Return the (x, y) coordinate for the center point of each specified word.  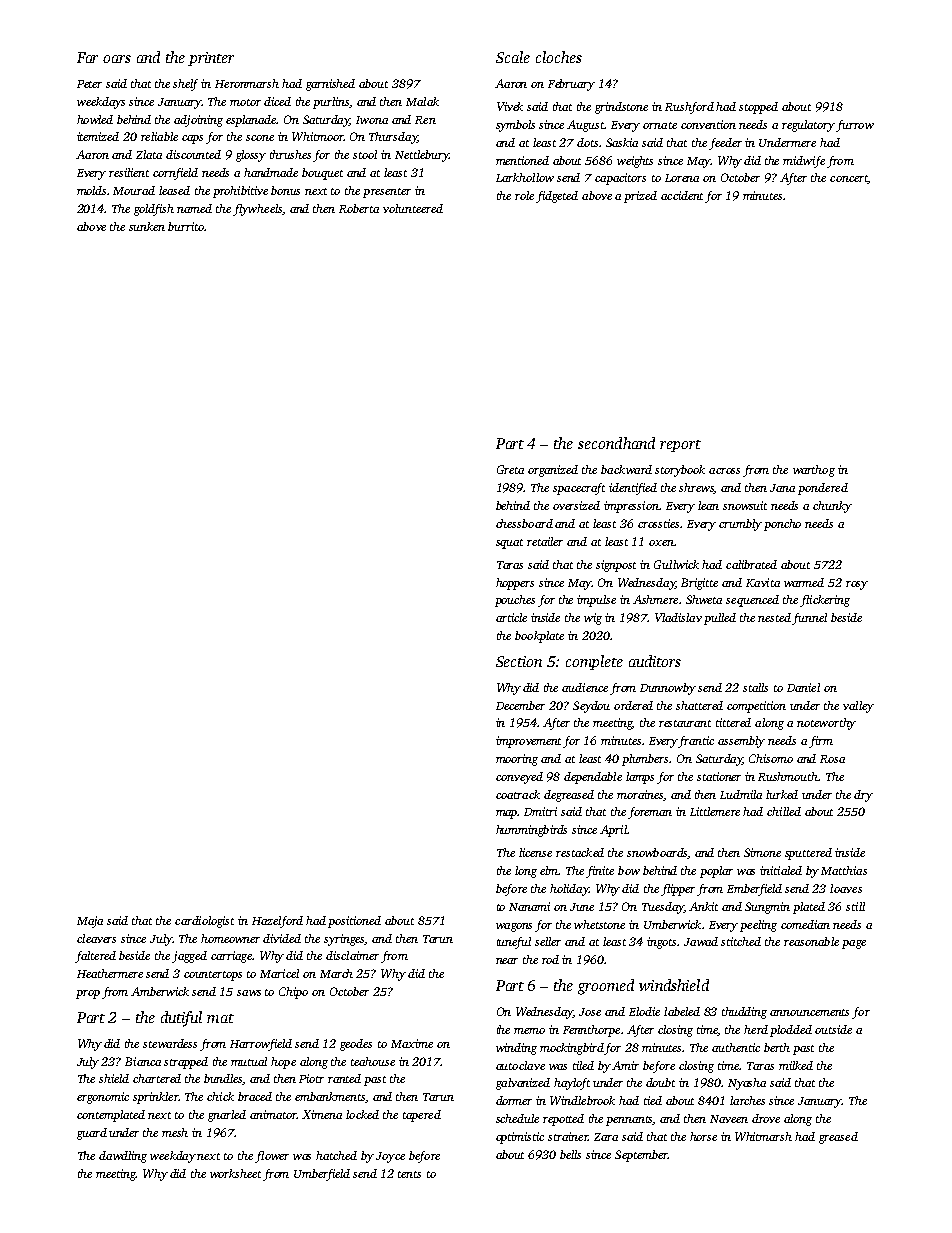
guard (92, 1134)
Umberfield (322, 1175)
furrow (855, 126)
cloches (559, 57)
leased (174, 190)
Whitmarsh (763, 1136)
